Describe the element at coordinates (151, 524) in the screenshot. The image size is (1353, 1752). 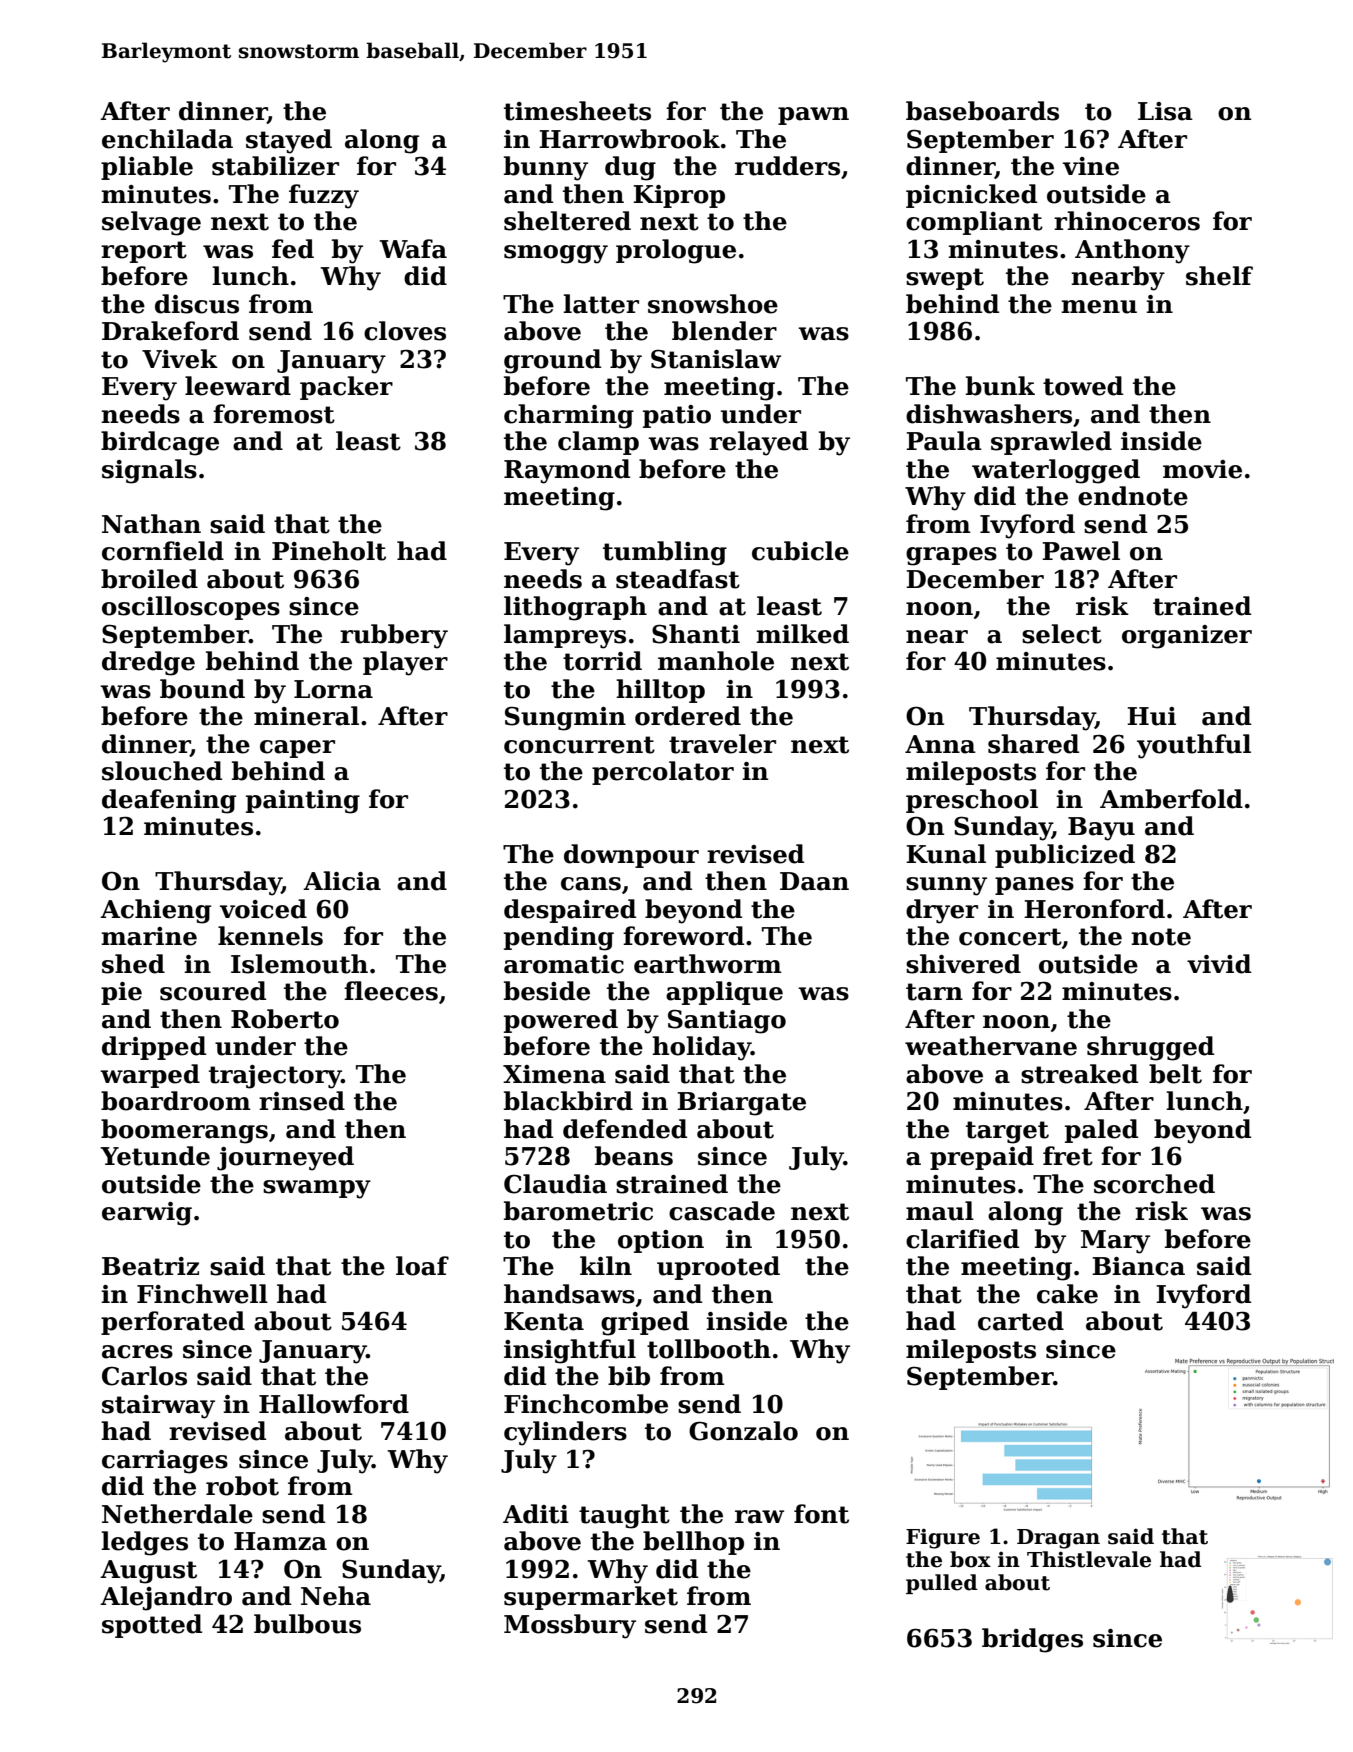
I see `Nathan` at that location.
